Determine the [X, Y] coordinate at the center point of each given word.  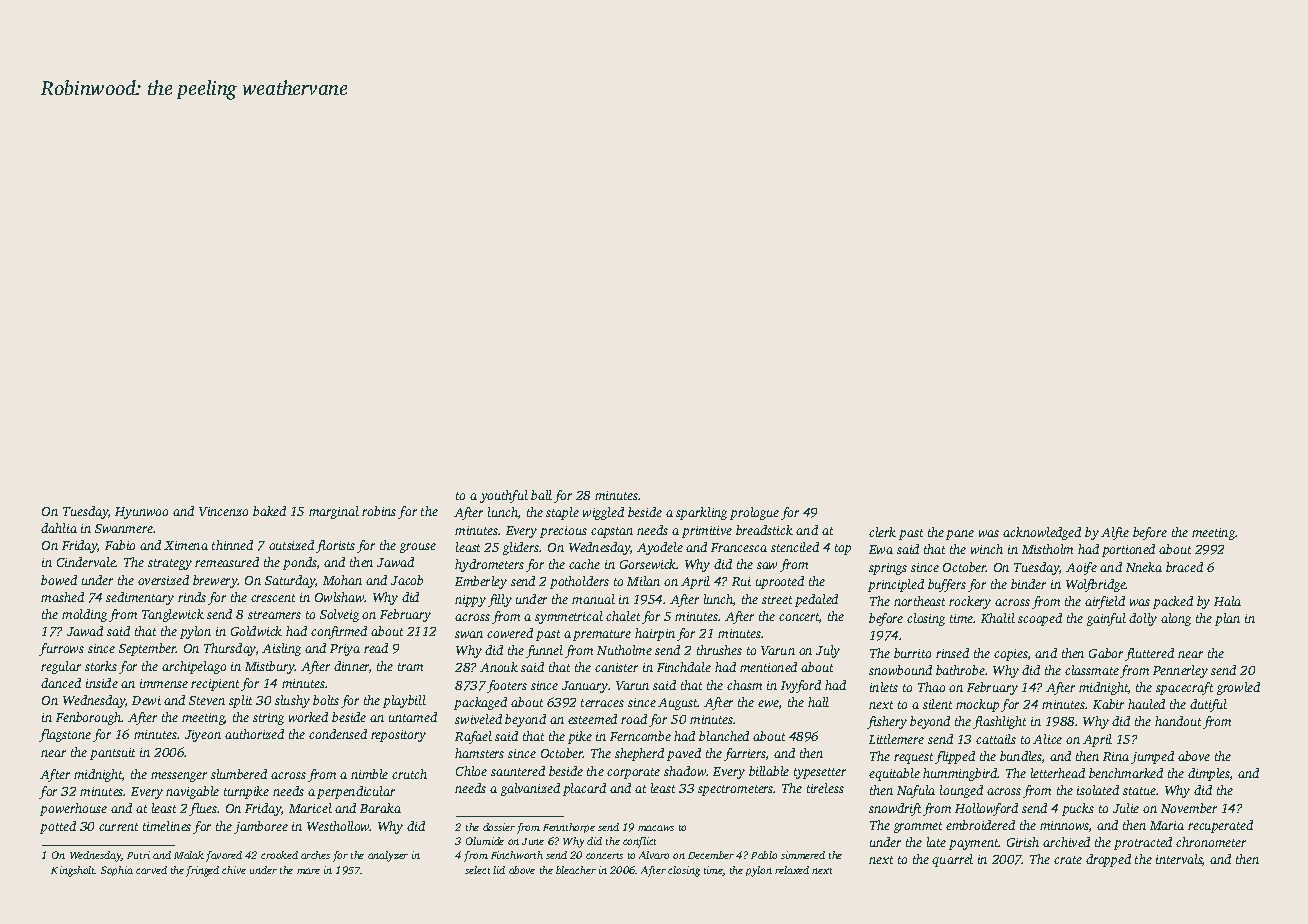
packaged [480, 703]
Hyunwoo [141, 513]
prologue [754, 513]
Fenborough [89, 718]
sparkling [701, 513]
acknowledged [1042, 533]
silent [937, 704]
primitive [707, 532]
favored [224, 856]
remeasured [227, 562]
